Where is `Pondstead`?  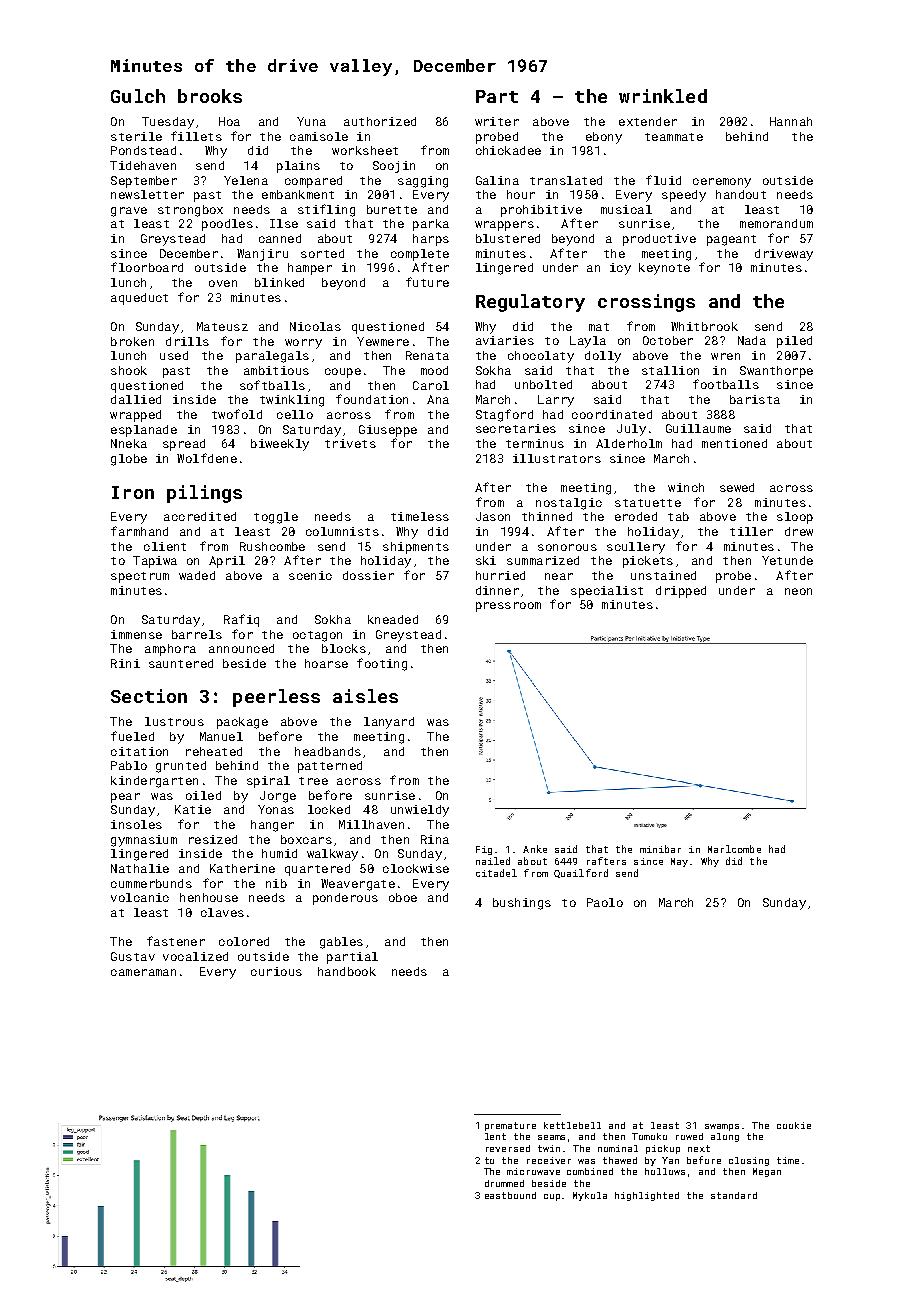 Pondstead is located at coordinates (143, 150).
